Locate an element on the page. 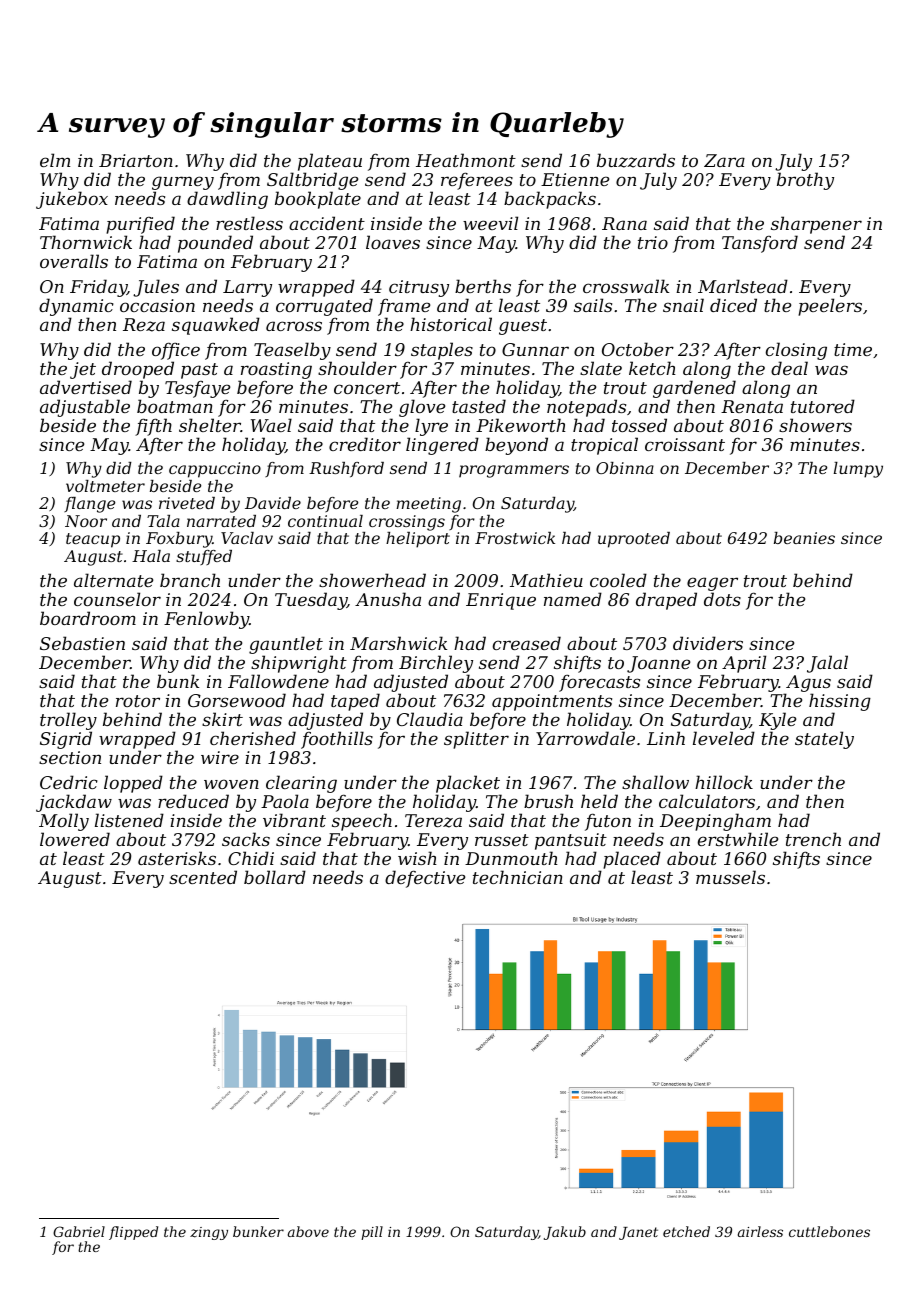  Heathmont is located at coordinates (466, 160).
